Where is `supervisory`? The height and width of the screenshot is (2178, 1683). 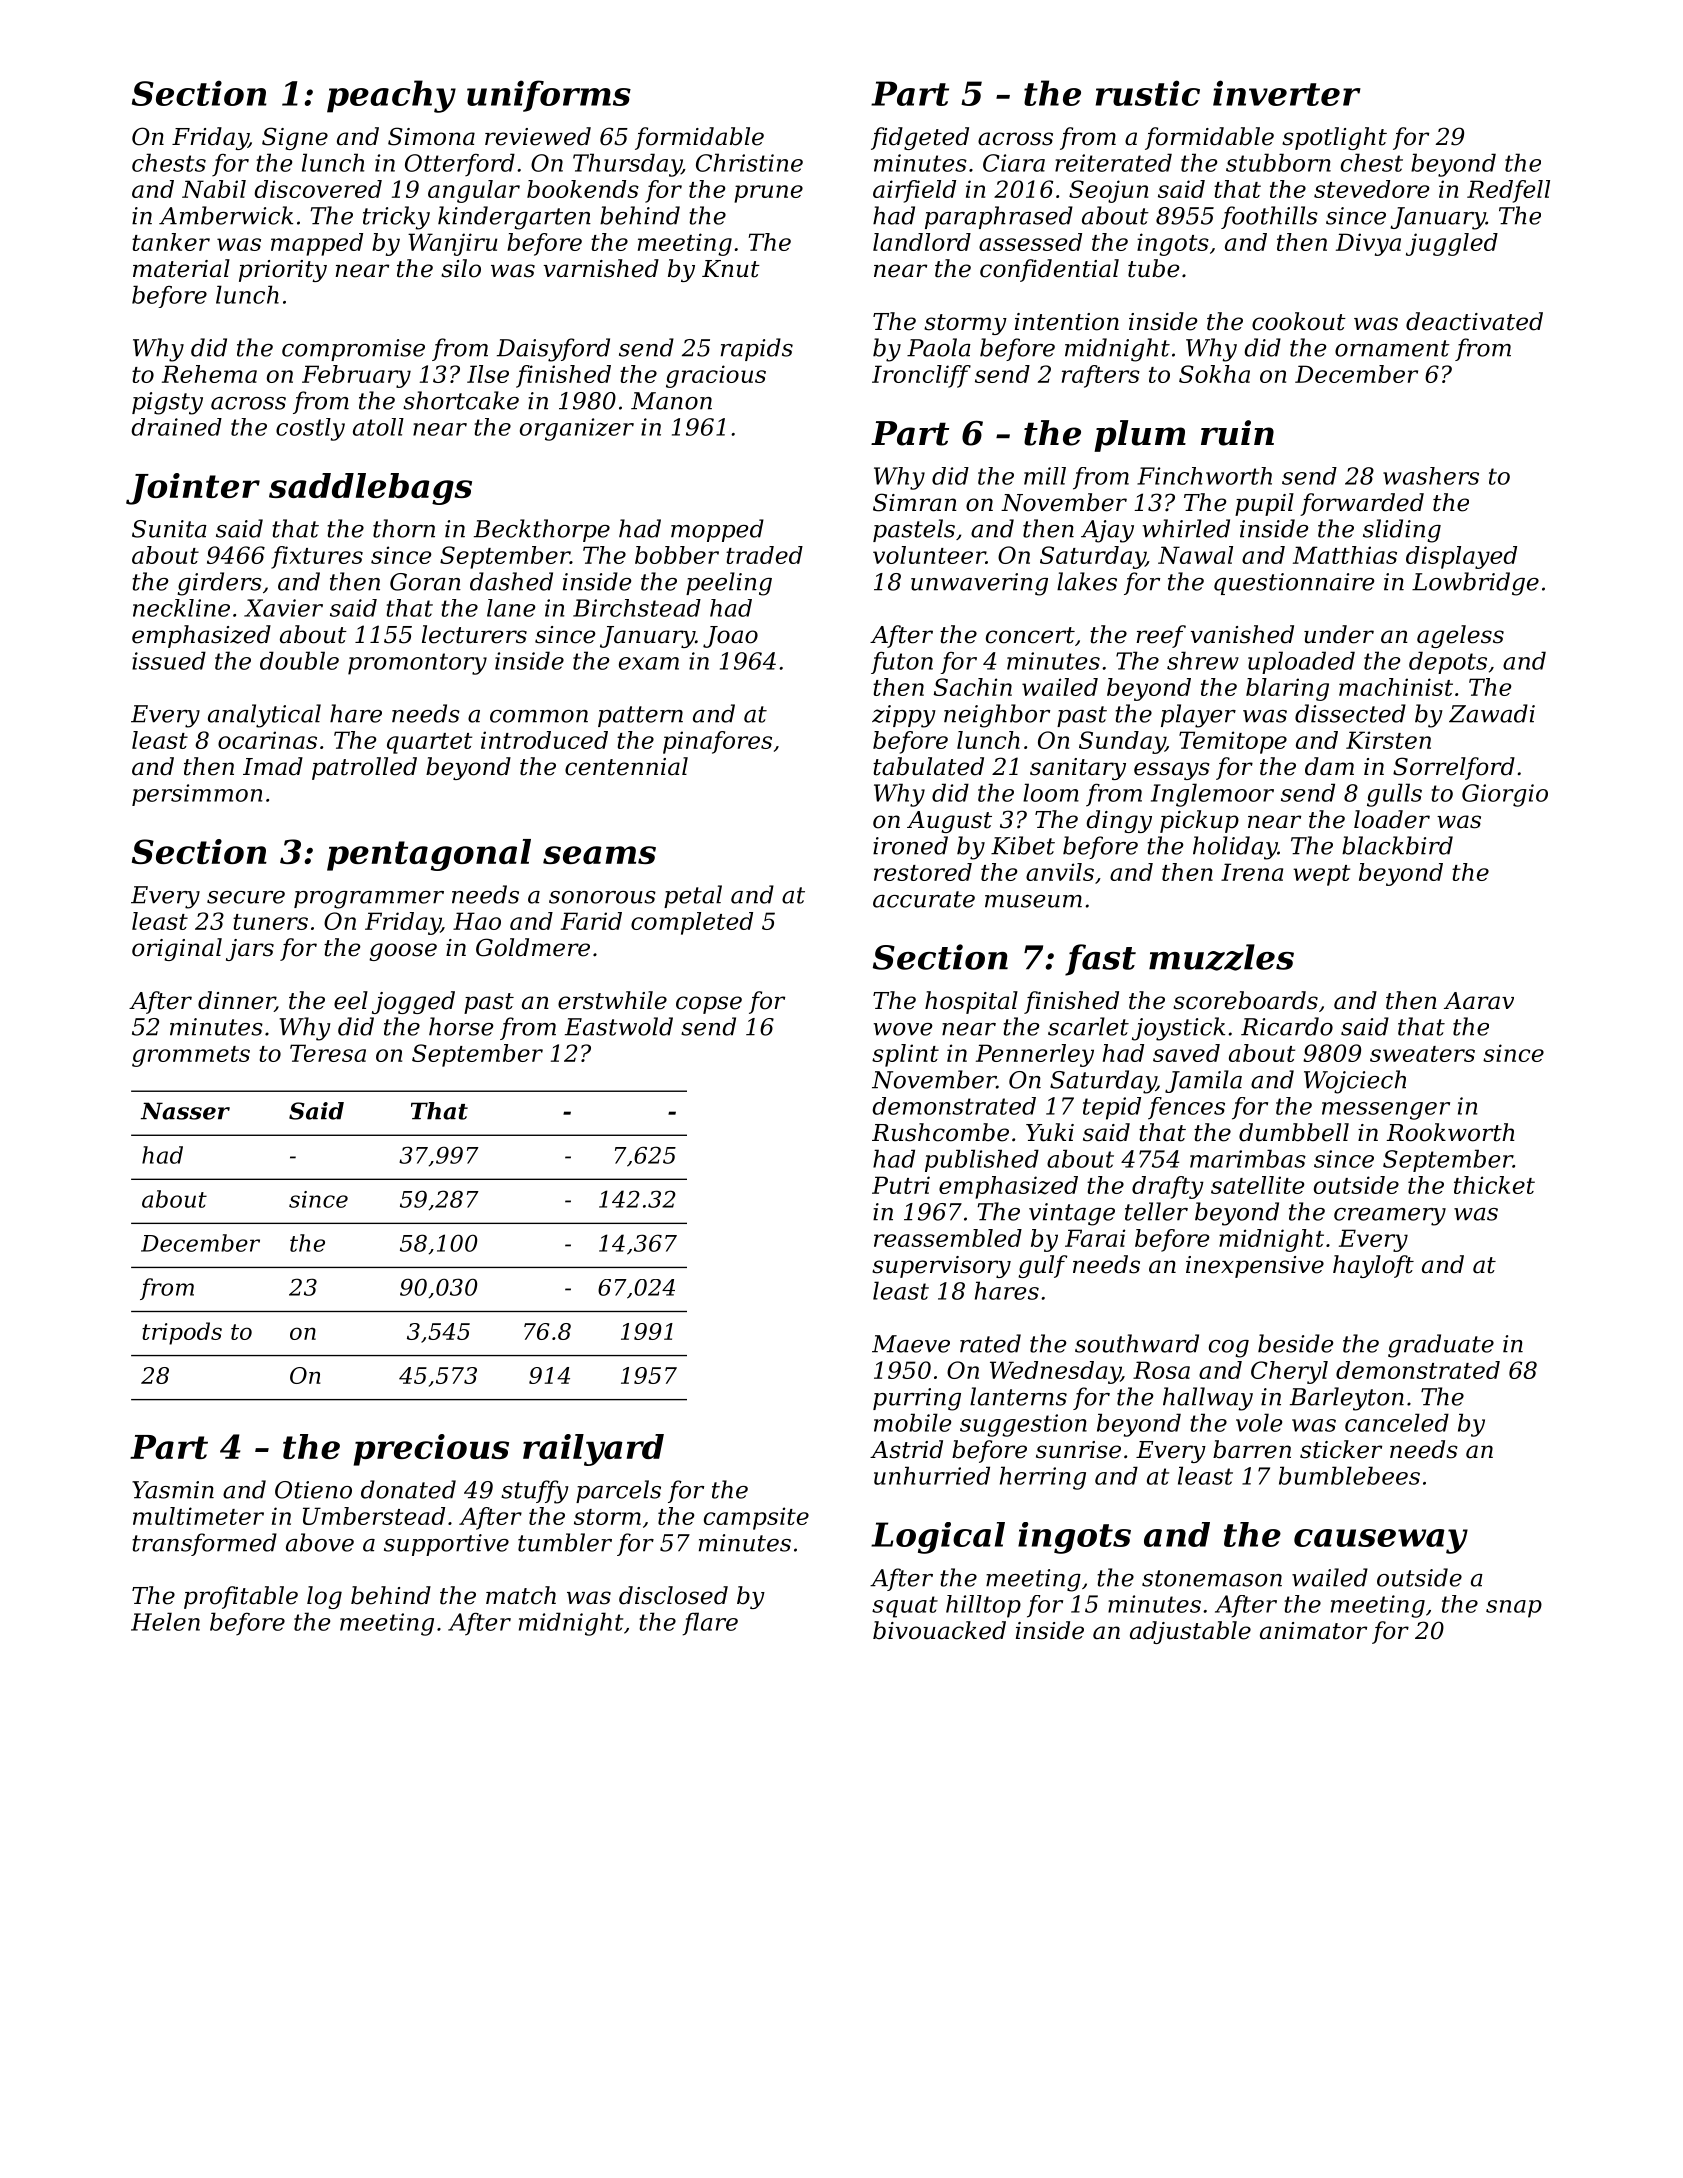 supervisory is located at coordinates (941, 1267).
